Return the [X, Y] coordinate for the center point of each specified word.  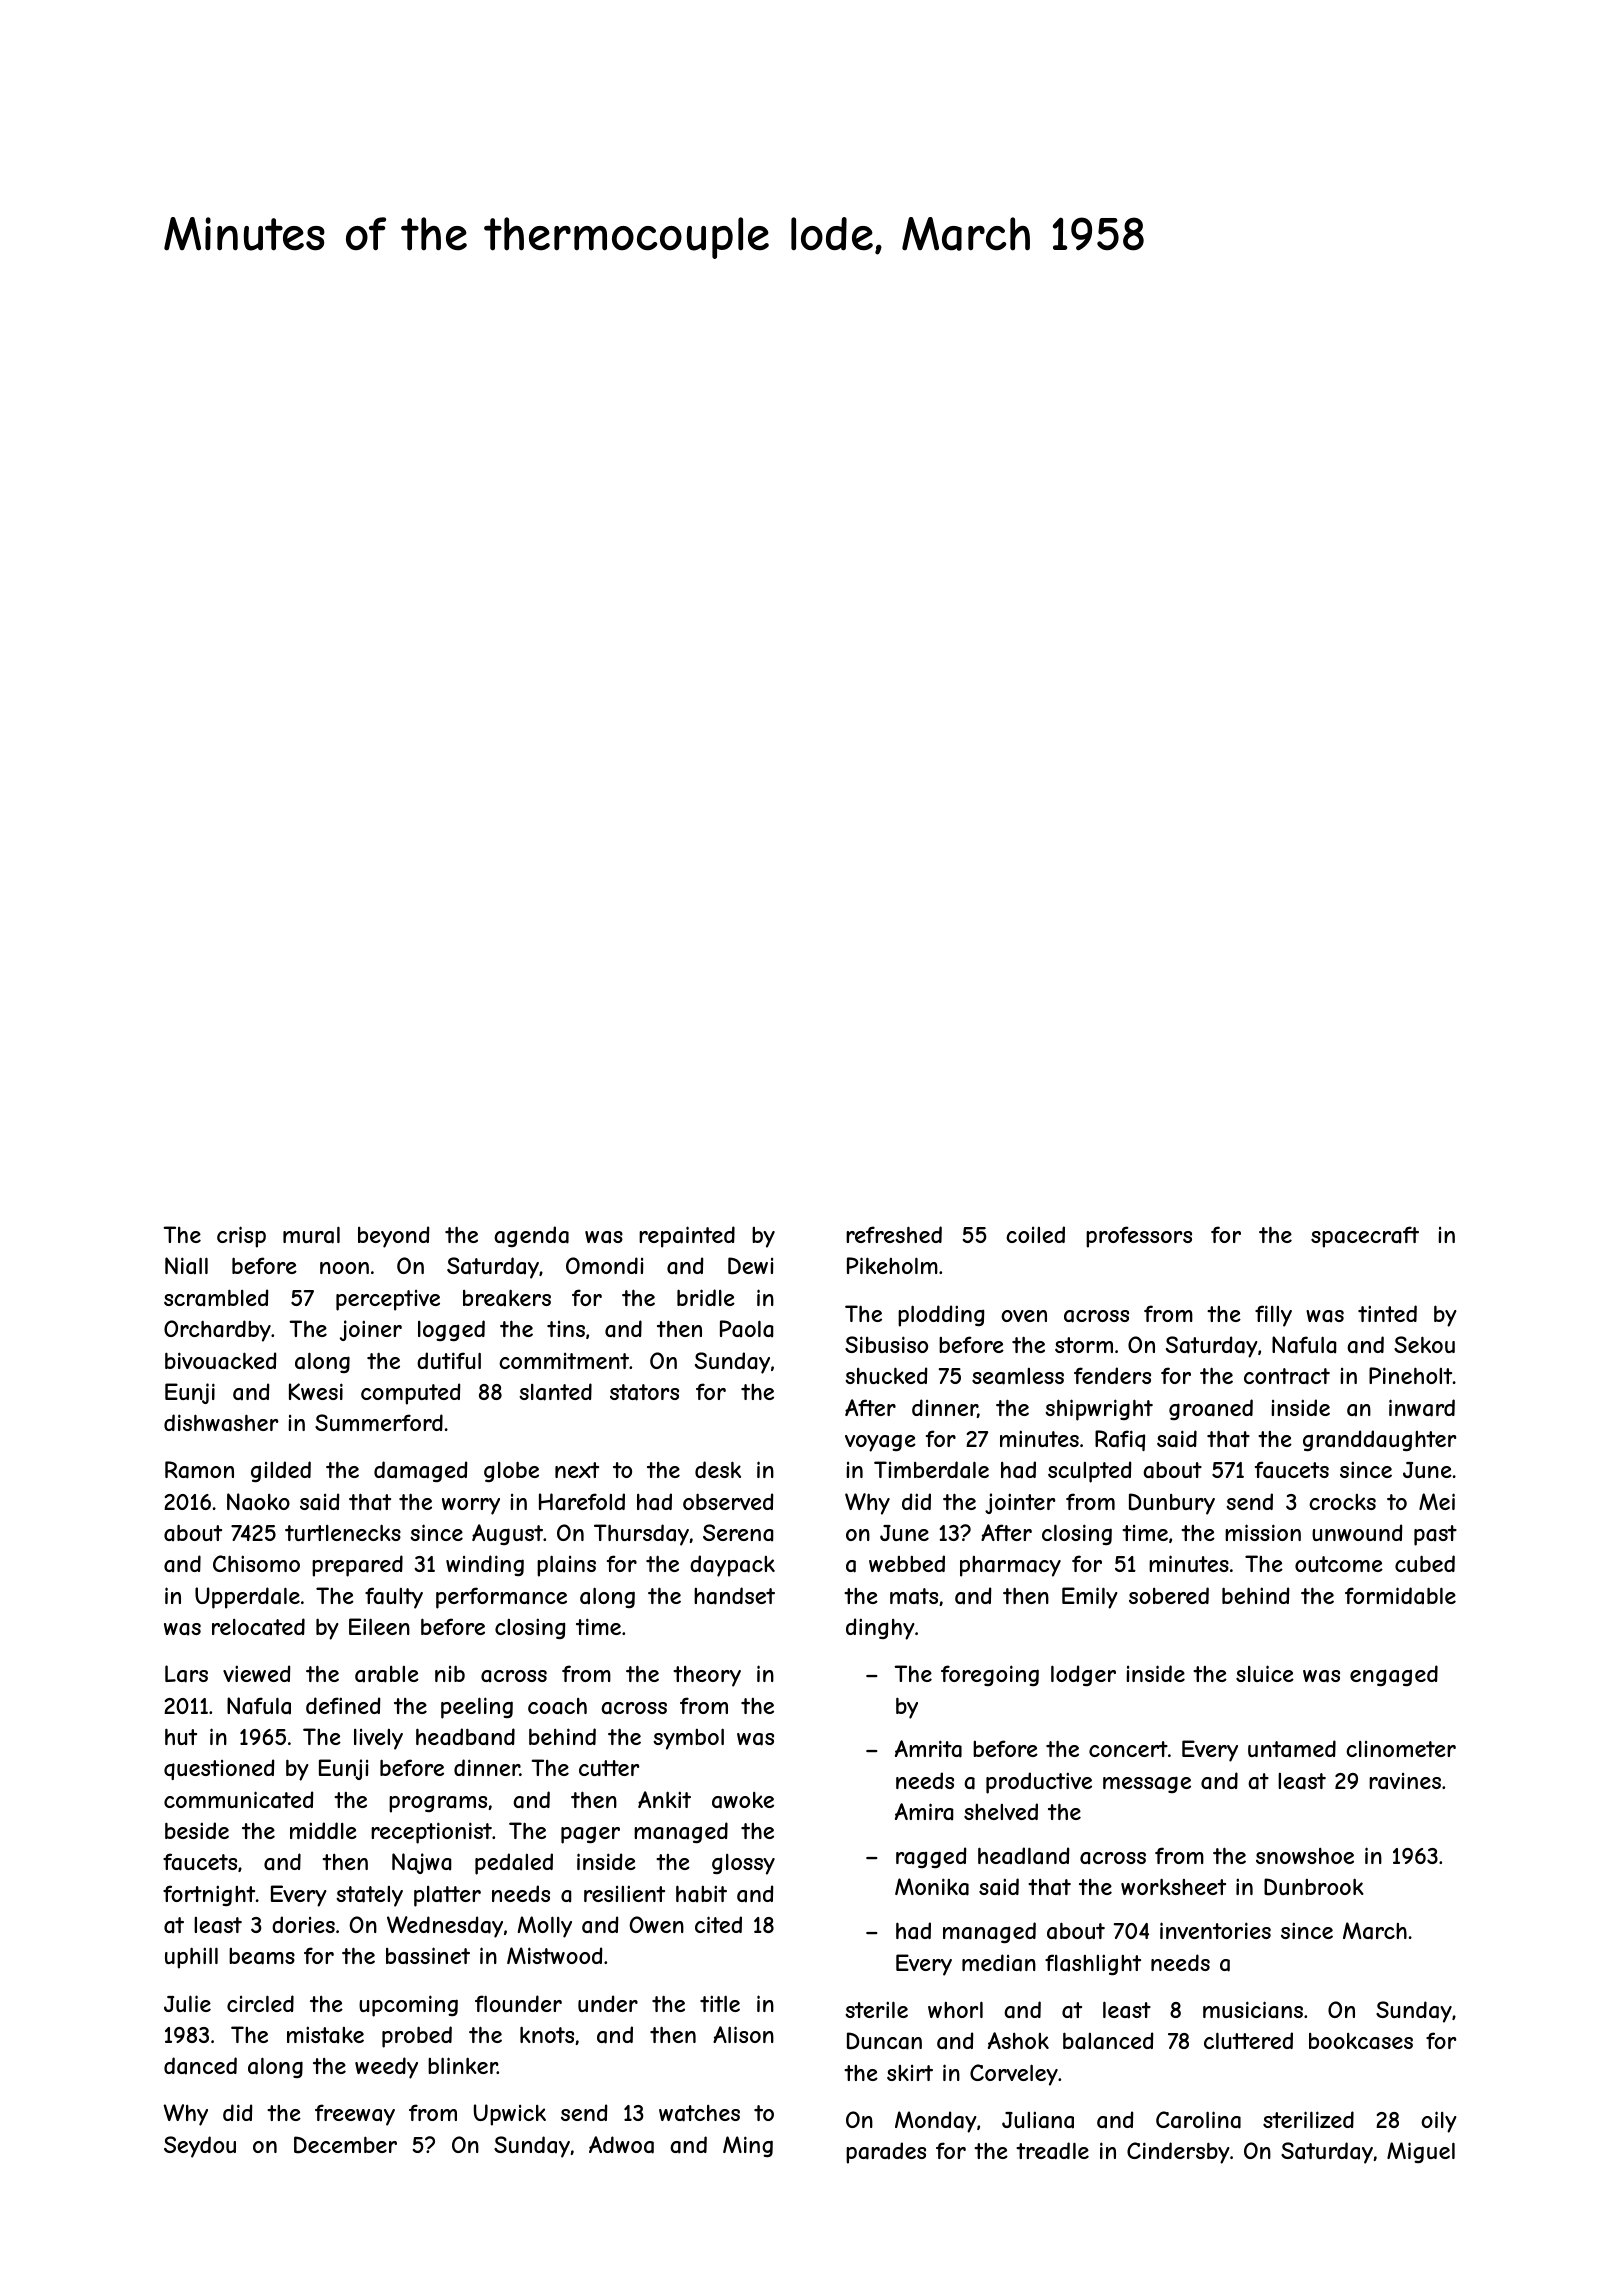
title [720, 2003]
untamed [1292, 1749]
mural [311, 1235]
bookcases [1361, 2041]
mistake [325, 2034]
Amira [924, 1811]
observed [728, 1501]
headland [1023, 1856]
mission [1263, 1532]
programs [438, 1804]
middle [323, 1830]
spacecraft [1365, 1237]
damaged [420, 1471]
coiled [1035, 1234]
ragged [931, 1857]
